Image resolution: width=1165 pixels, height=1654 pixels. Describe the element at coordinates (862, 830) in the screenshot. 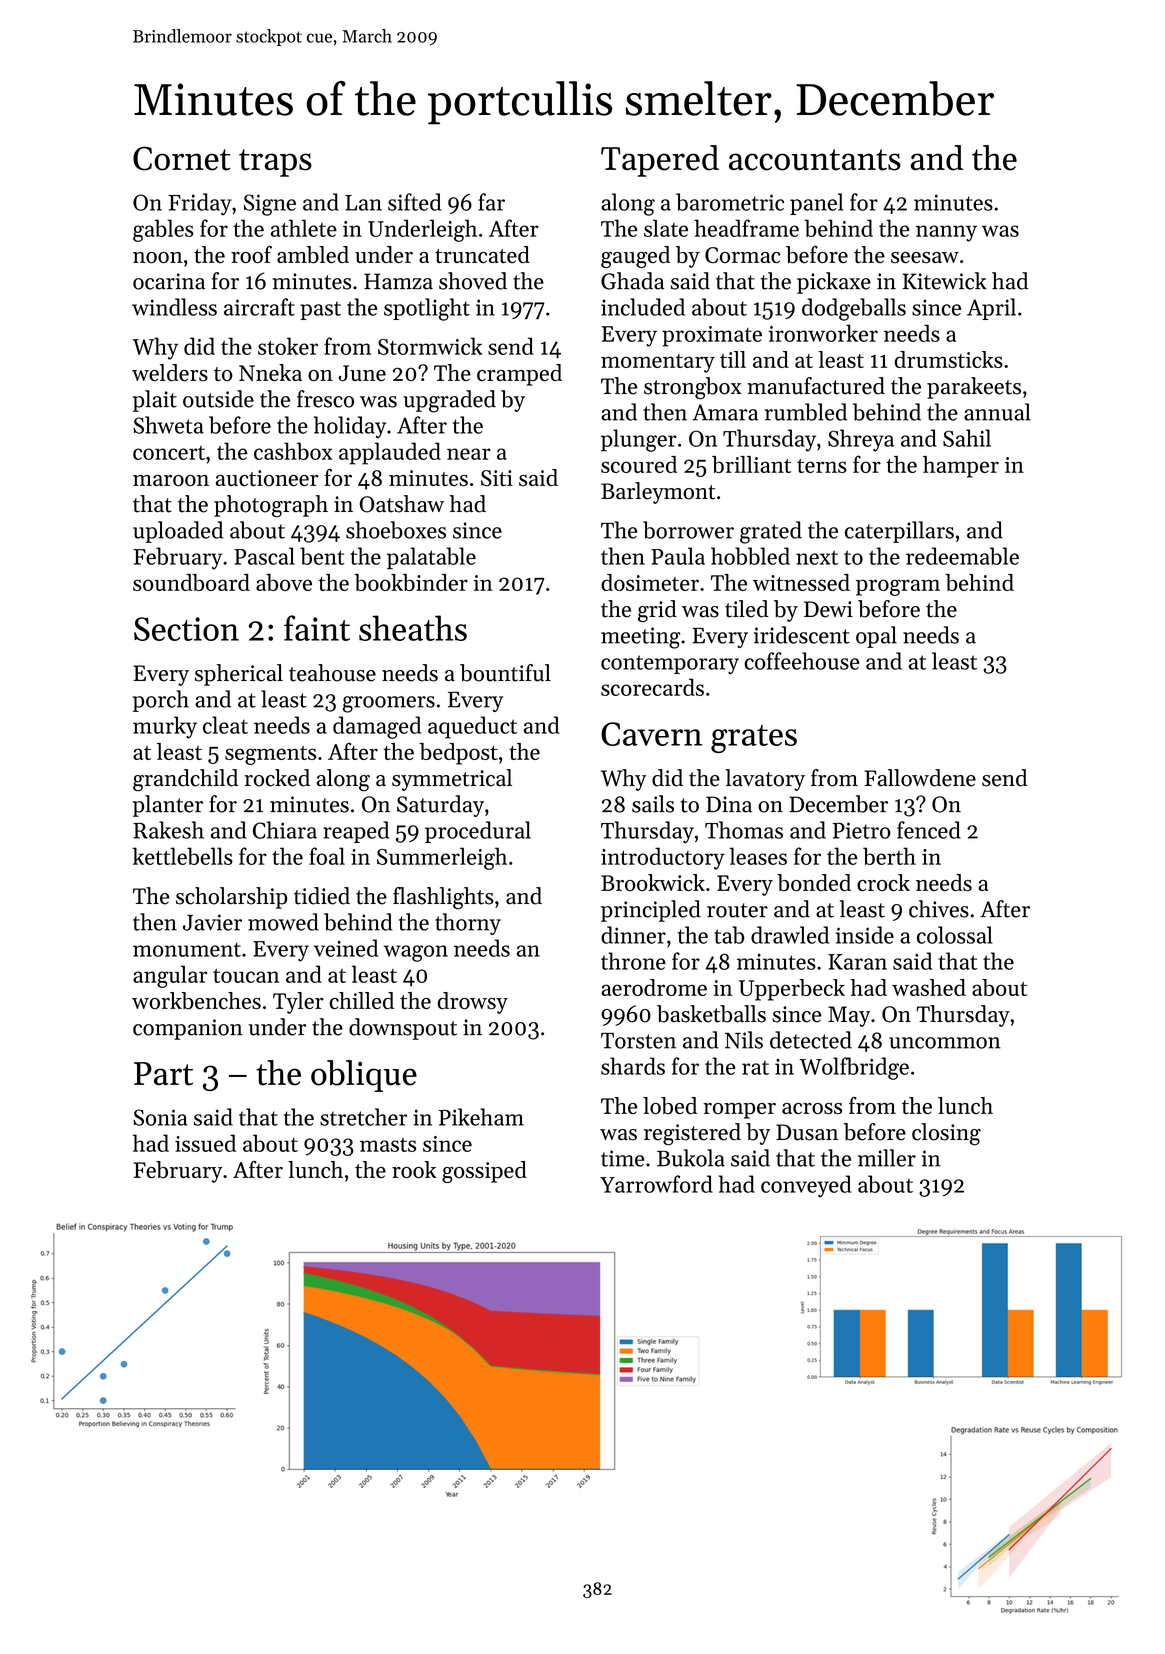

I see `Pietro` at that location.
